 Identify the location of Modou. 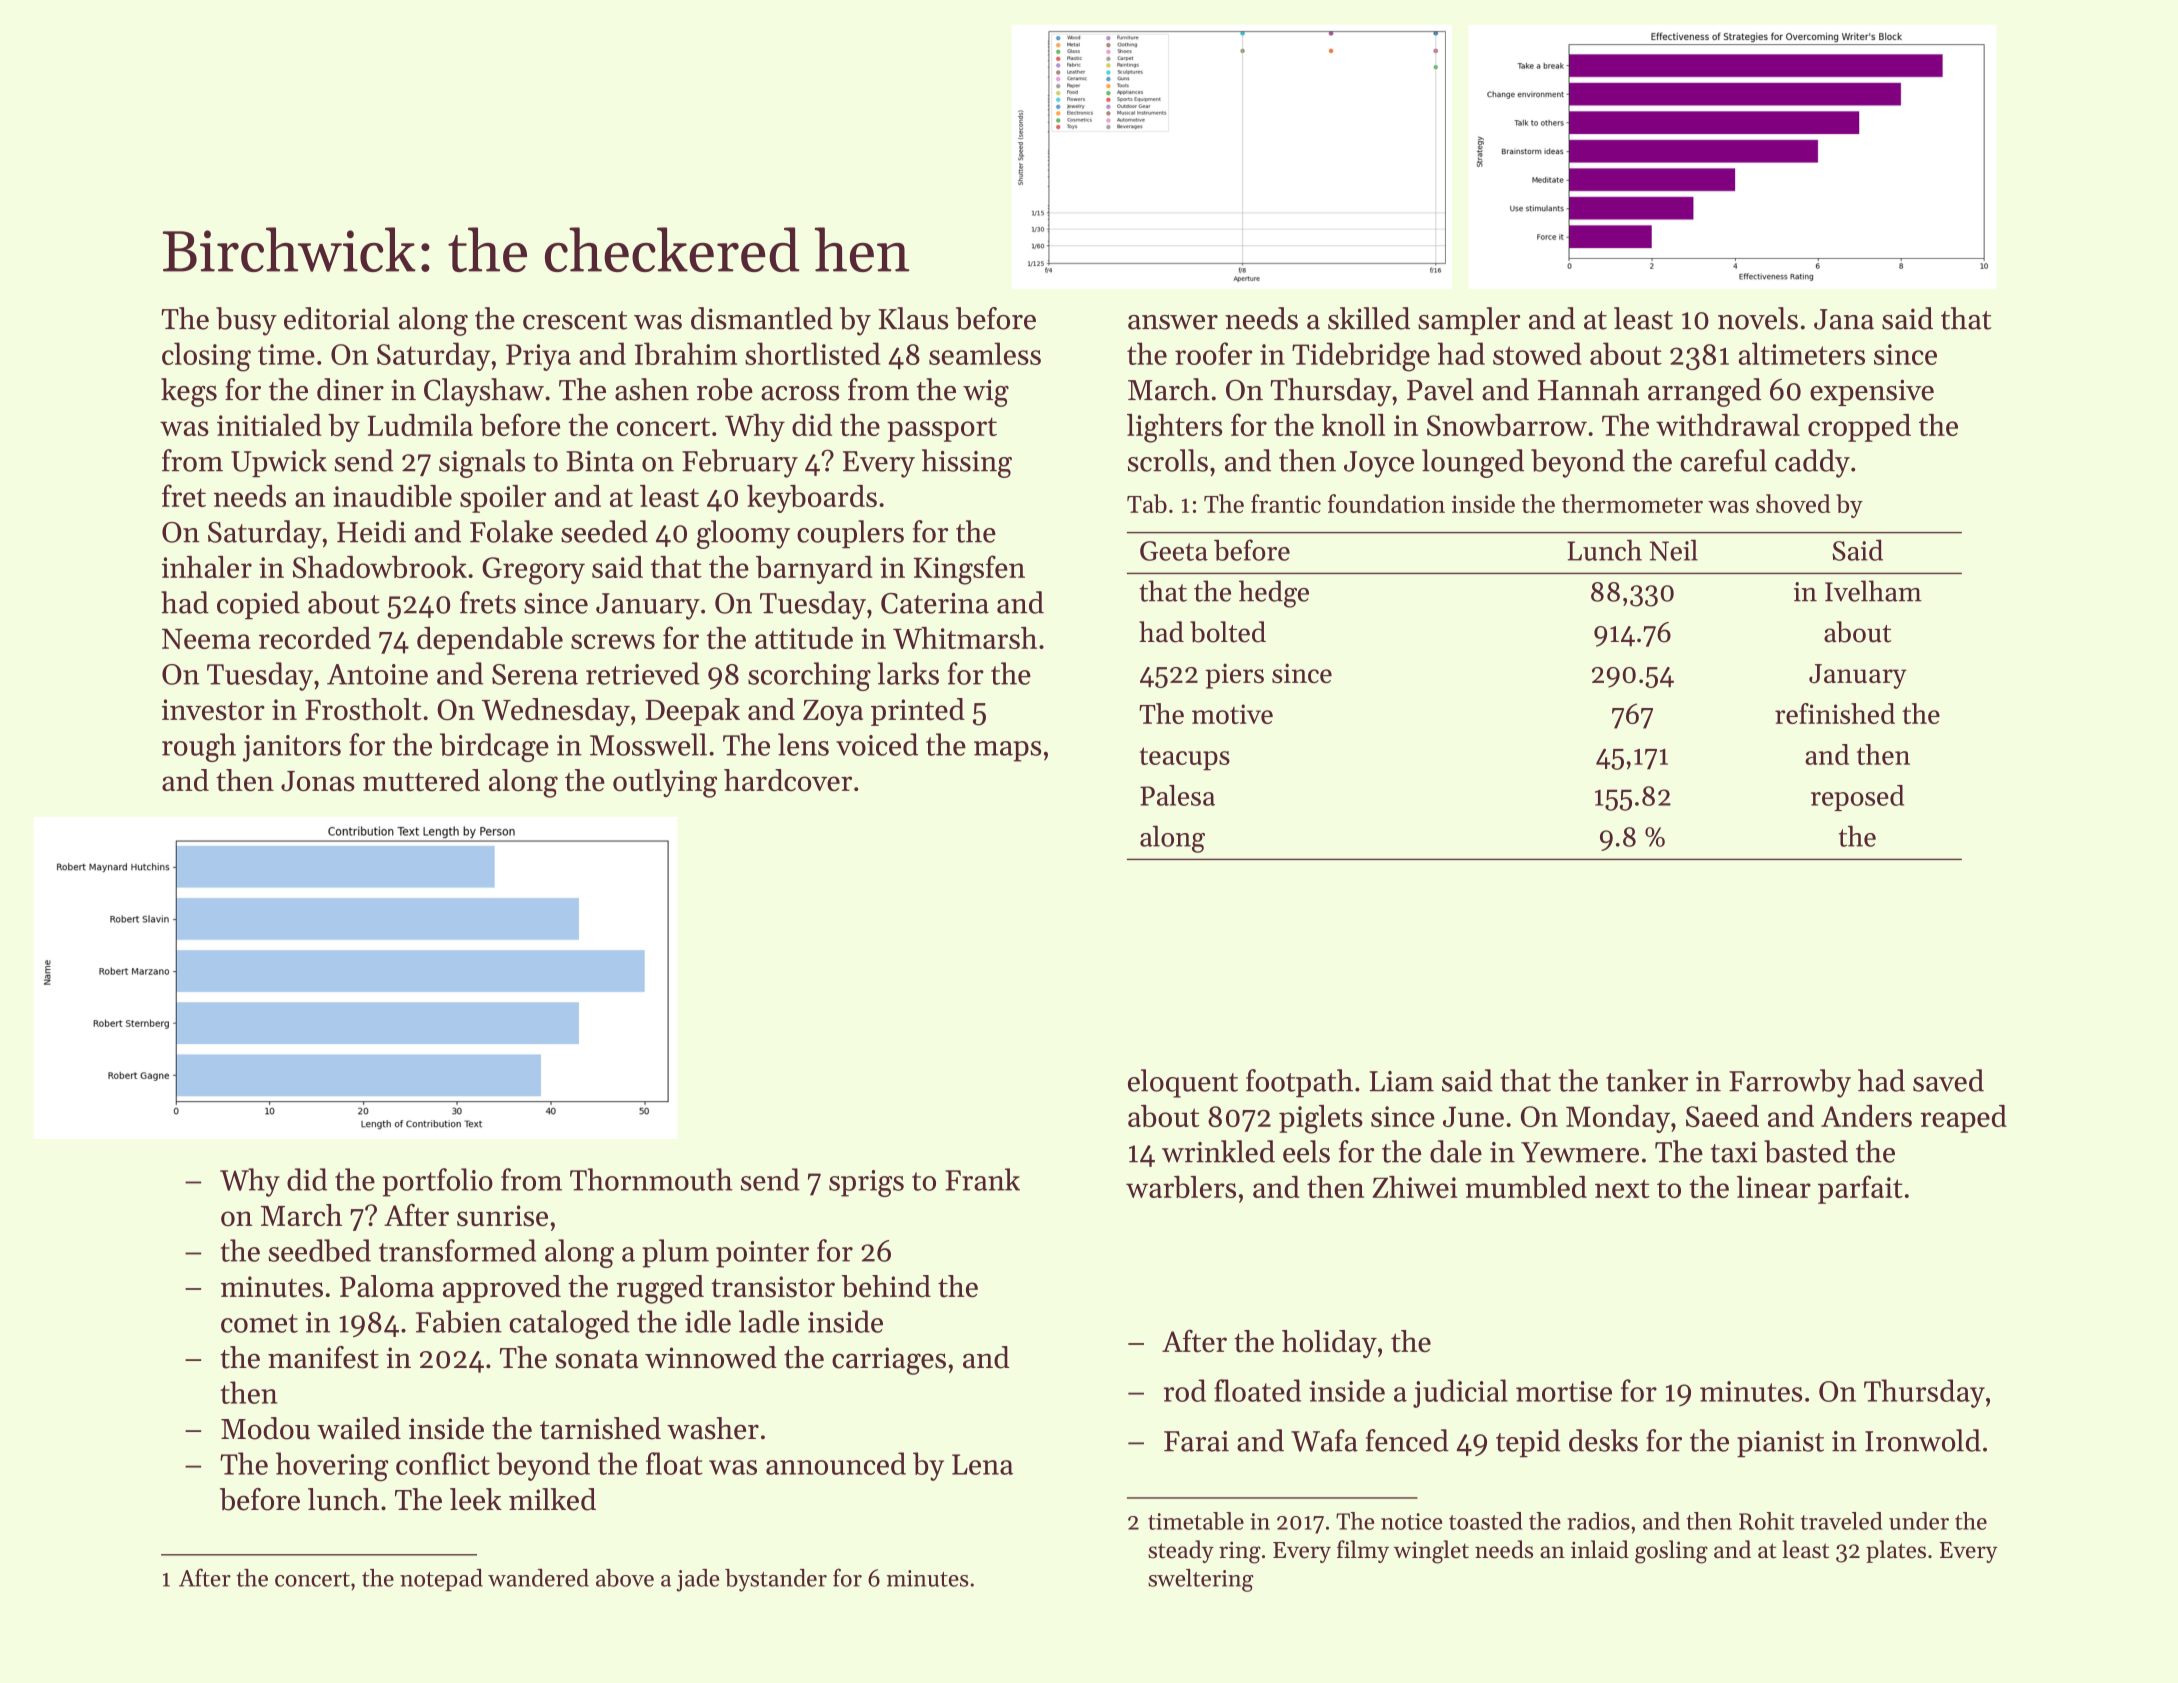
(265, 1428).
